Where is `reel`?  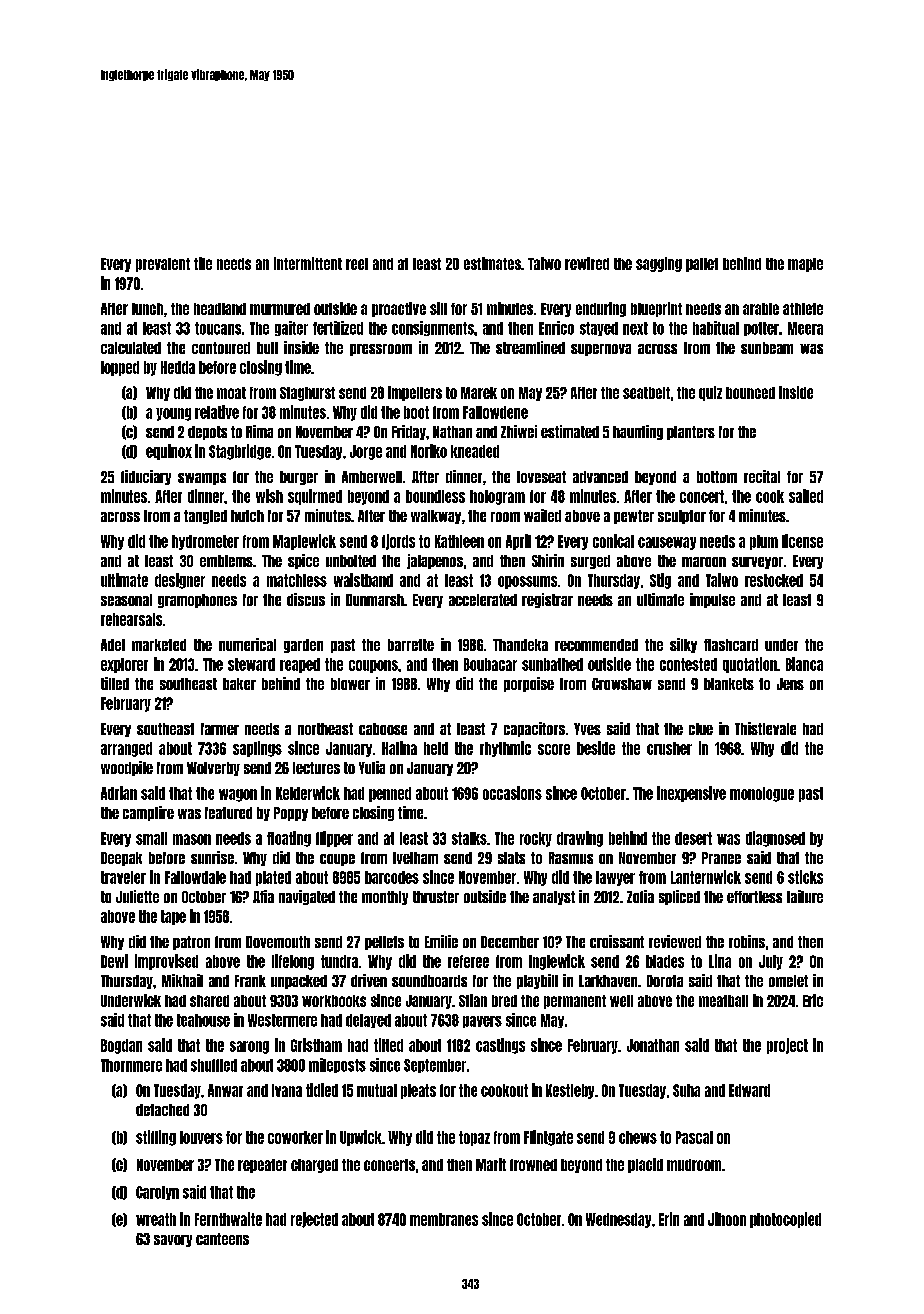 reel is located at coordinates (357, 264).
